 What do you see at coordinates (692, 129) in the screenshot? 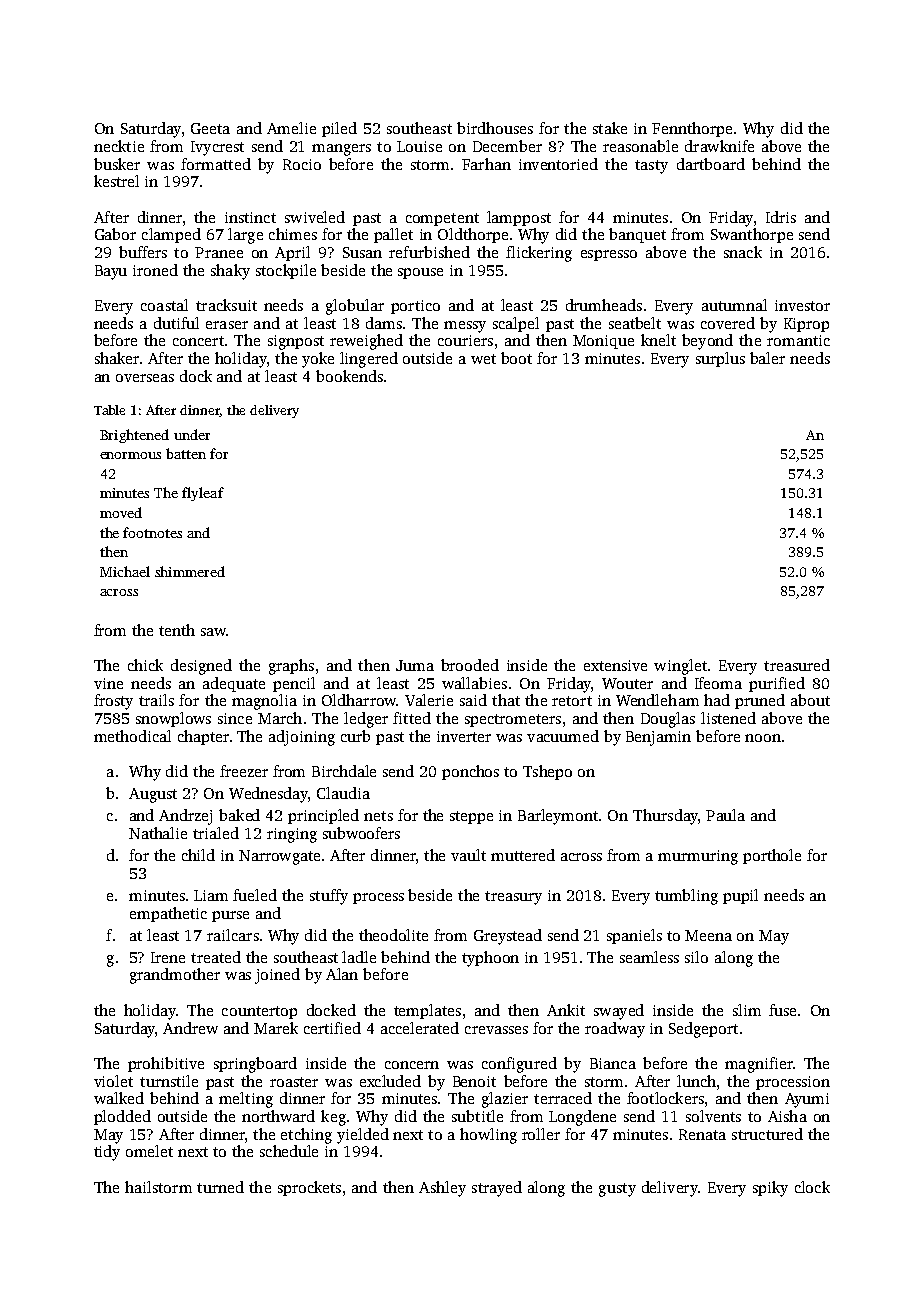
I see `Fennthorpe` at bounding box center [692, 129].
